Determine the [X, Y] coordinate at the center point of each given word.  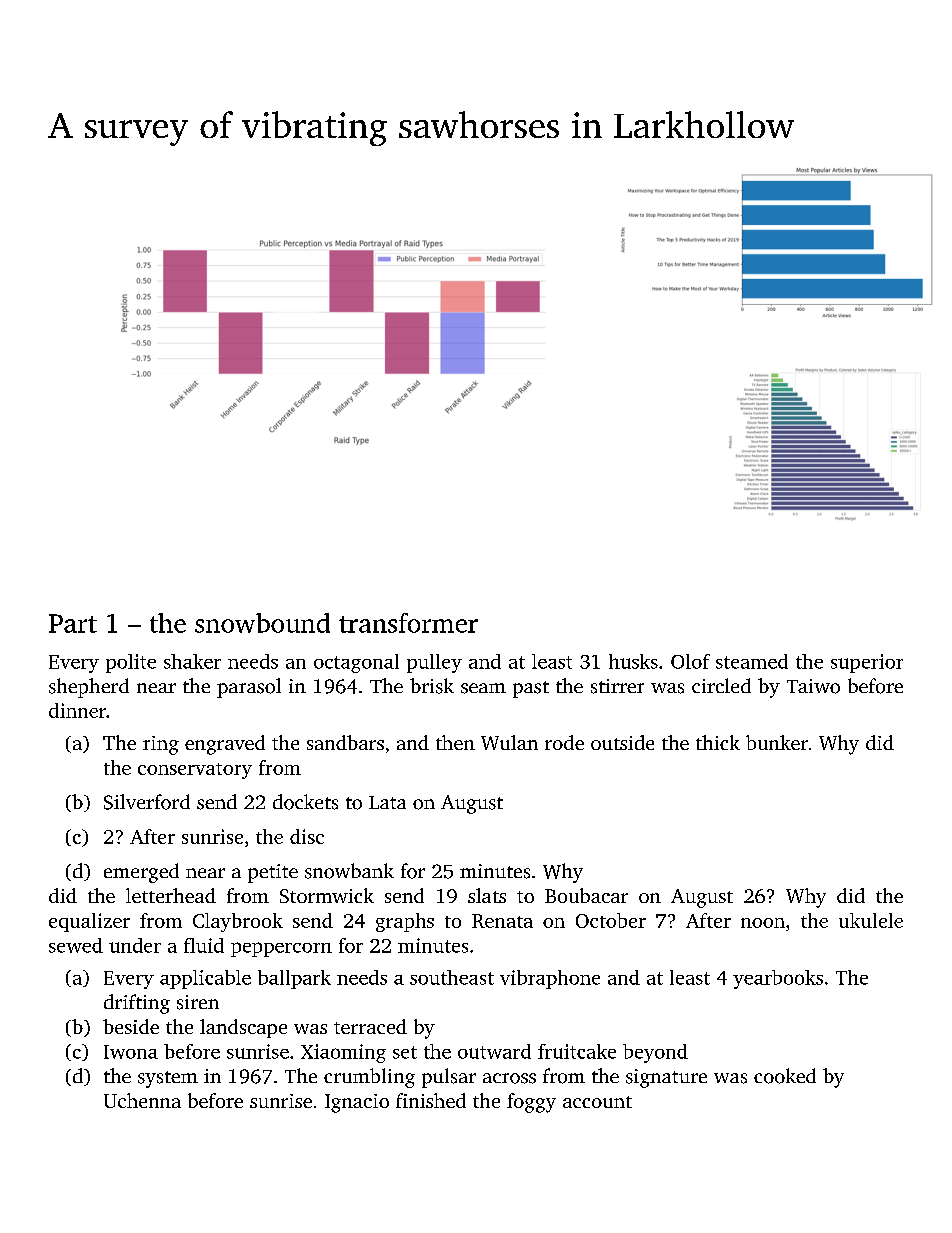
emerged [141, 873]
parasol [249, 688]
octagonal [356, 663]
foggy [531, 1103]
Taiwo [813, 686]
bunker [777, 742]
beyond [655, 1053]
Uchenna [142, 1100]
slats [487, 895]
